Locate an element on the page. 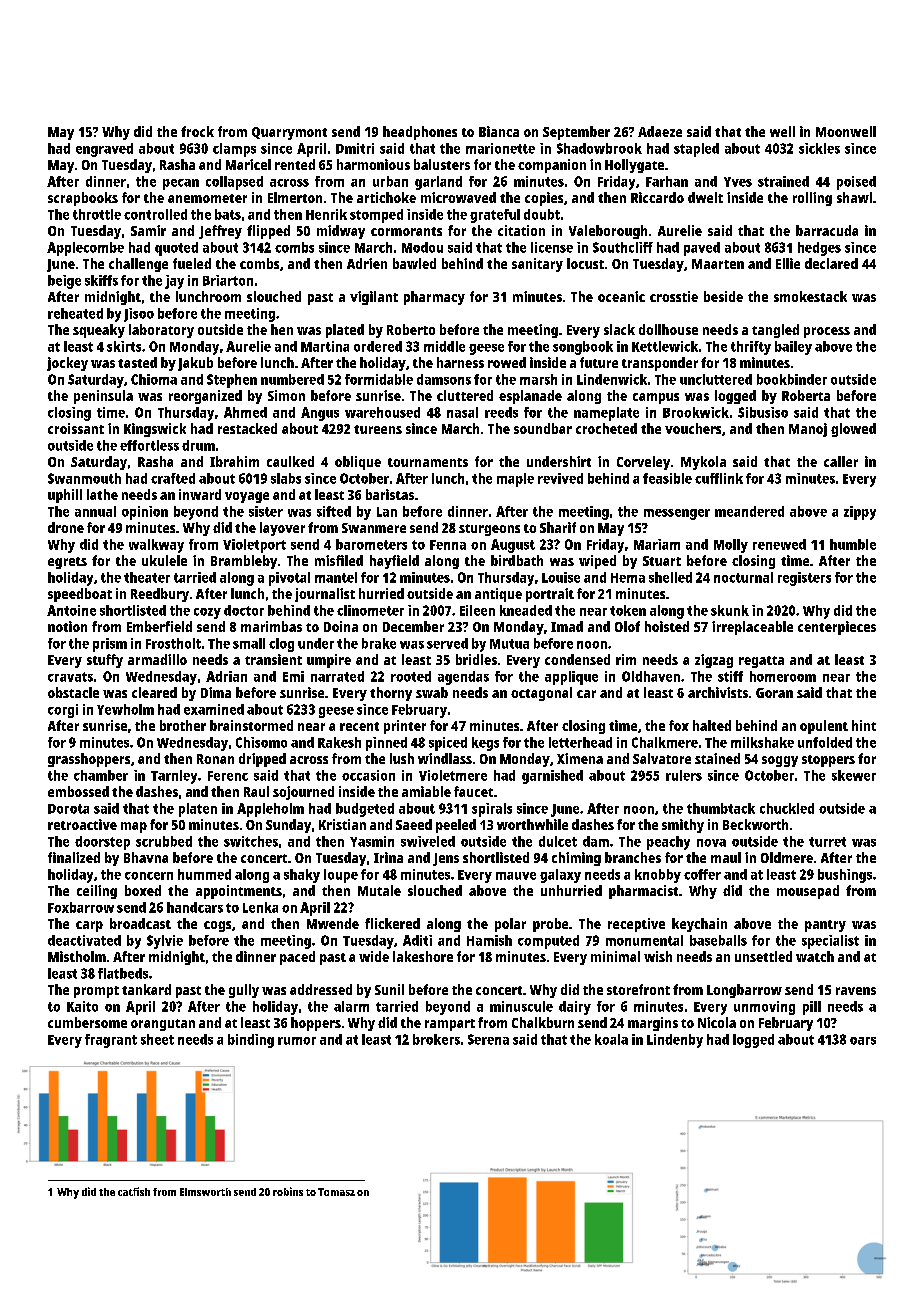 The width and height of the page is (924, 1308). loupe is located at coordinates (341, 876).
